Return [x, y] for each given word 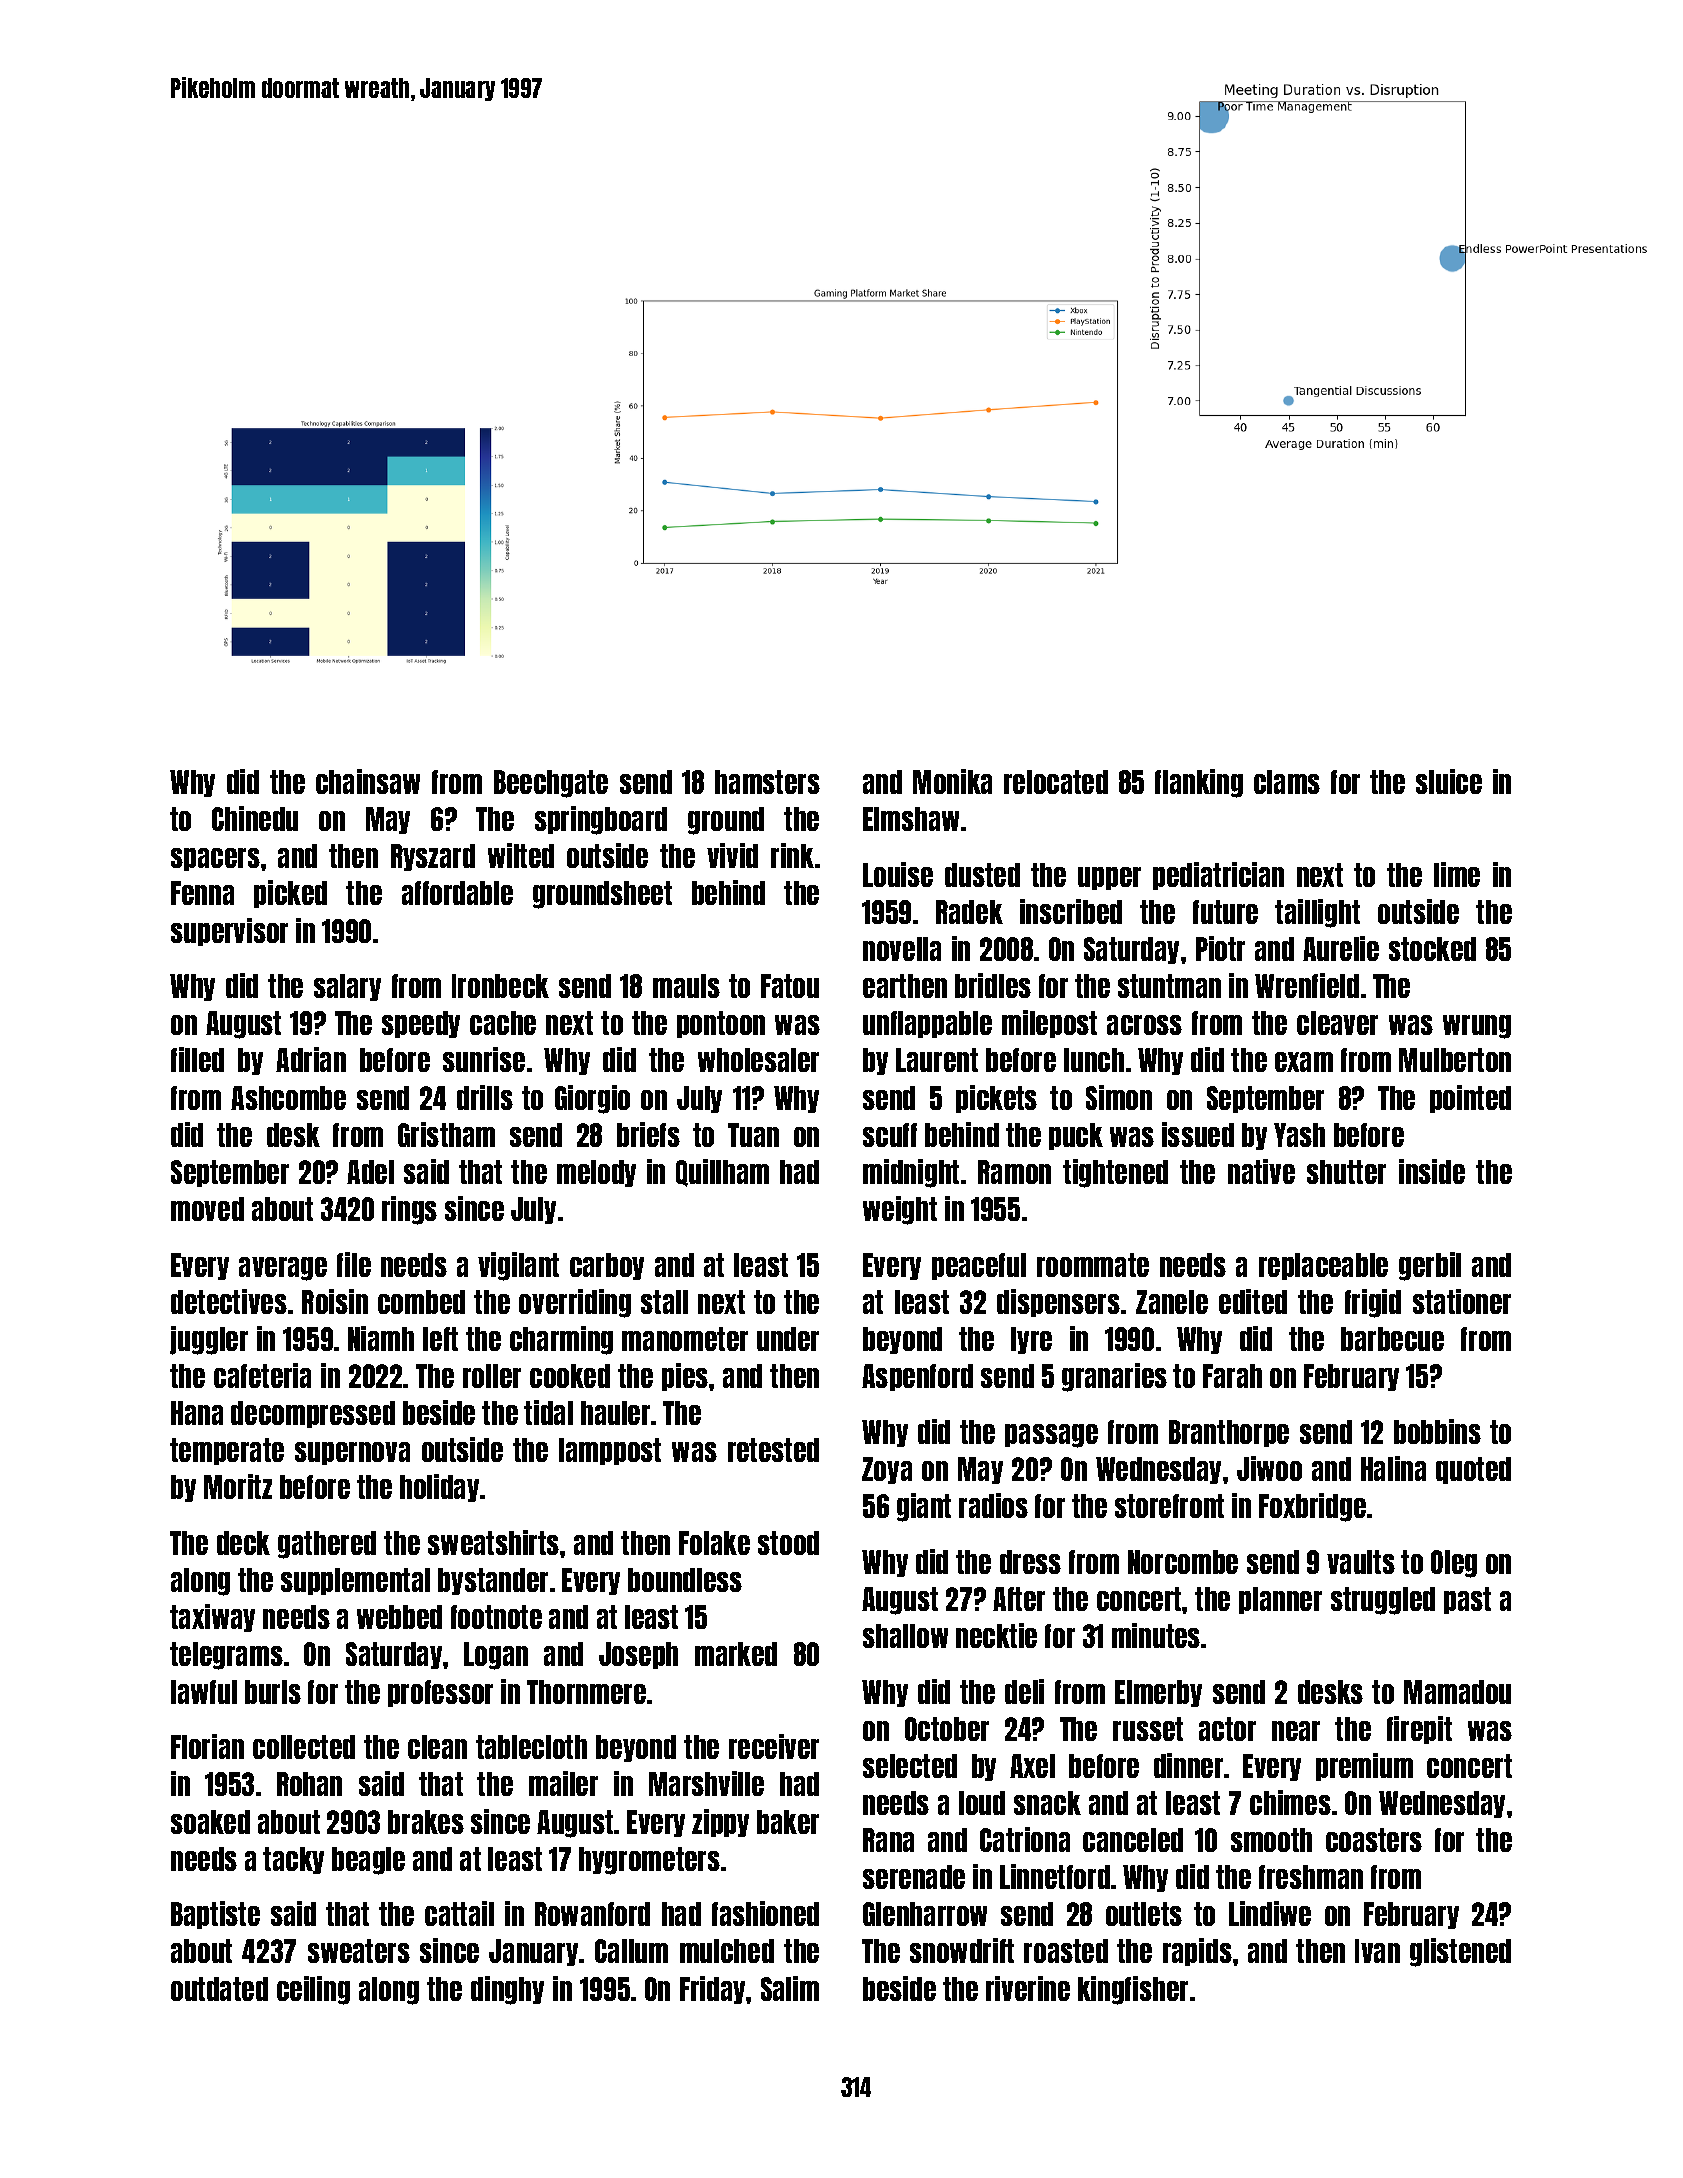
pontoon [721, 1024]
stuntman [1169, 986]
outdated [219, 1989]
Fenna [202, 893]
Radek [969, 912]
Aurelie [1341, 948]
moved [207, 1209]
